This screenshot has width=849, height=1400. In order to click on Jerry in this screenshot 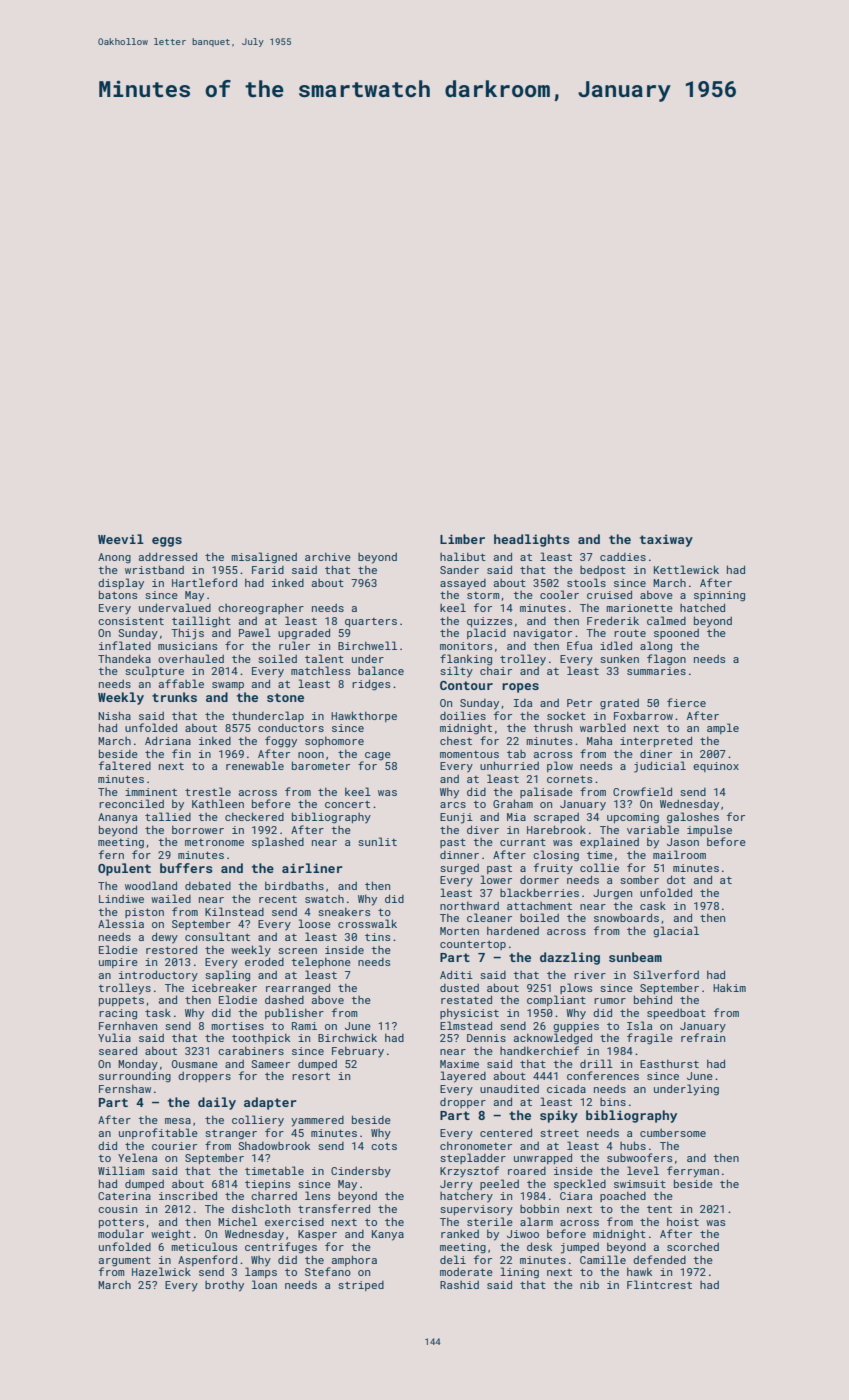, I will do `click(456, 1185)`.
